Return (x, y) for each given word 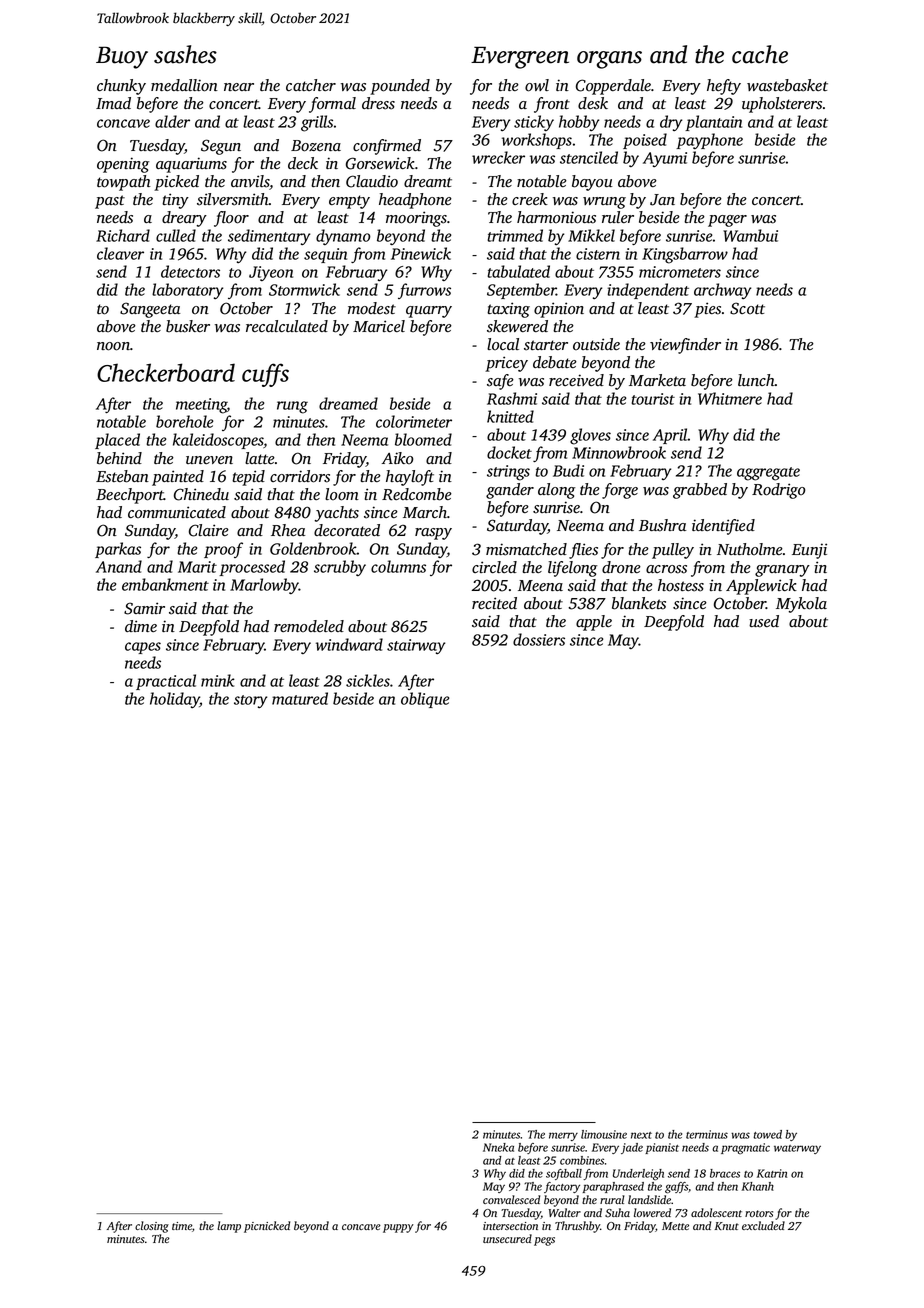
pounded (400, 87)
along (556, 491)
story (250, 701)
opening (123, 165)
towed (767, 1134)
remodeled (309, 626)
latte (260, 458)
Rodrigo (778, 491)
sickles (368, 680)
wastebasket (787, 85)
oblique (425, 700)
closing (152, 1227)
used (764, 621)
